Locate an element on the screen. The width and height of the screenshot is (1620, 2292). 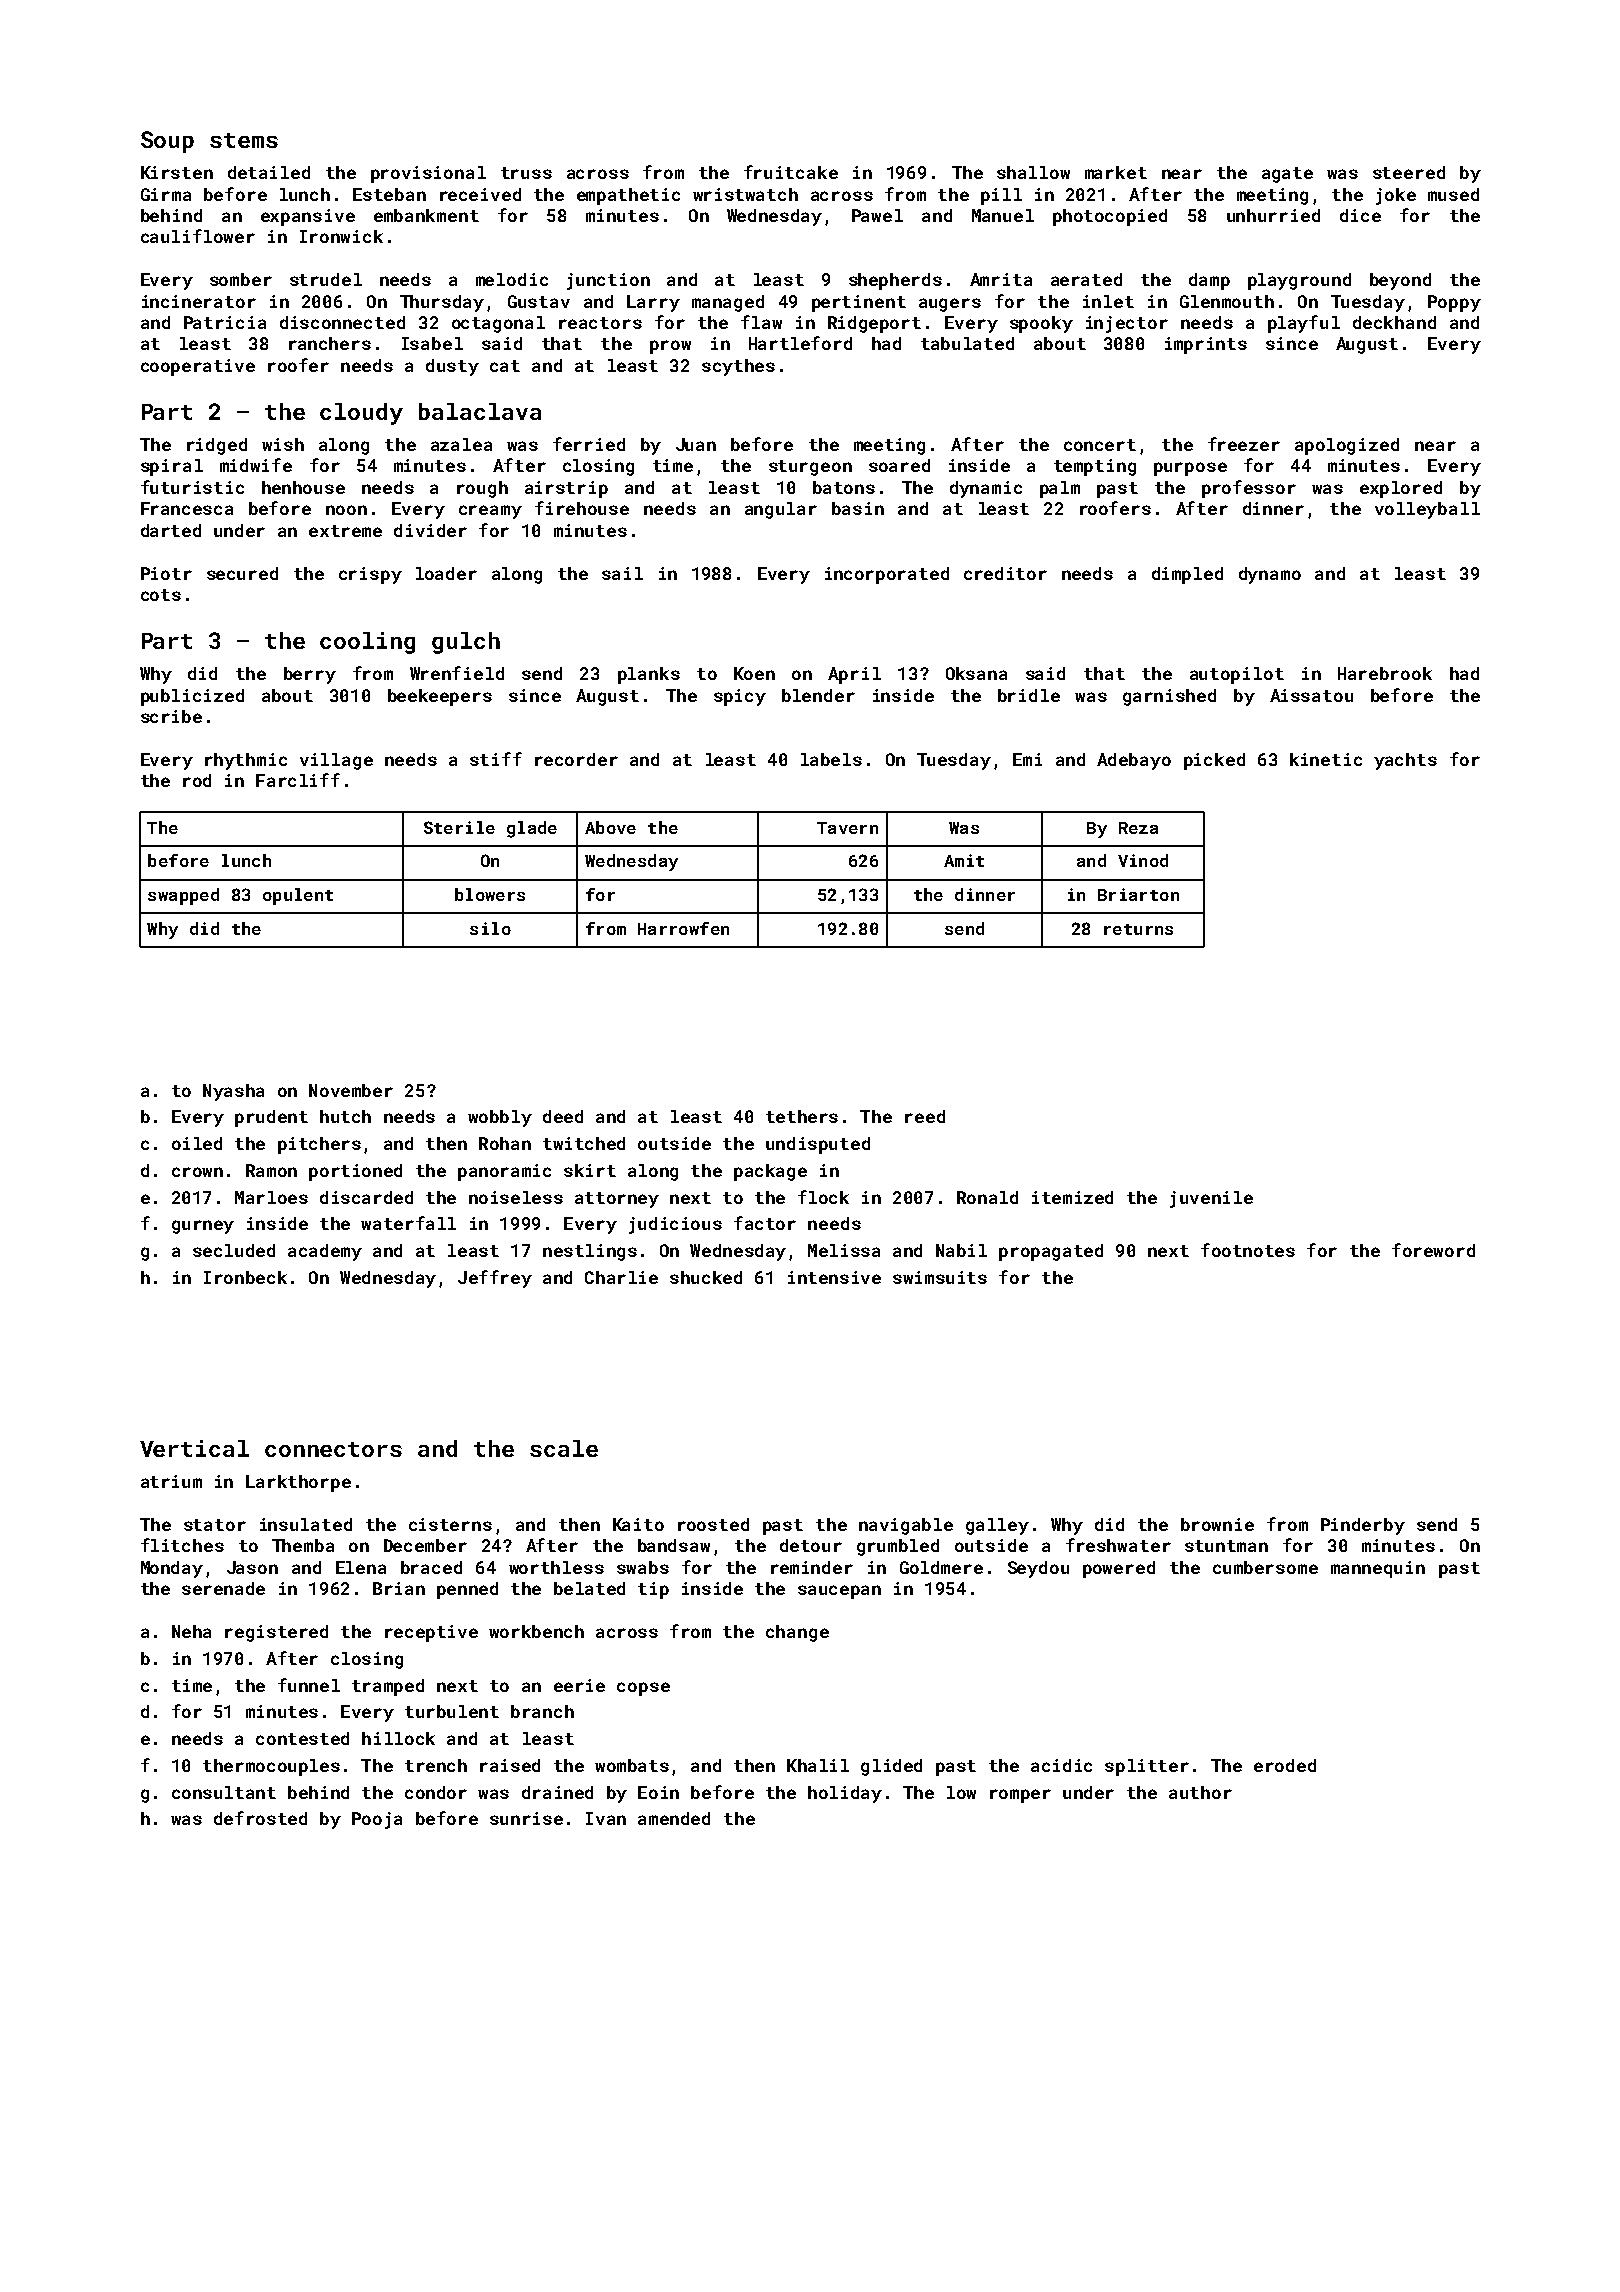
loader is located at coordinates (446, 573).
